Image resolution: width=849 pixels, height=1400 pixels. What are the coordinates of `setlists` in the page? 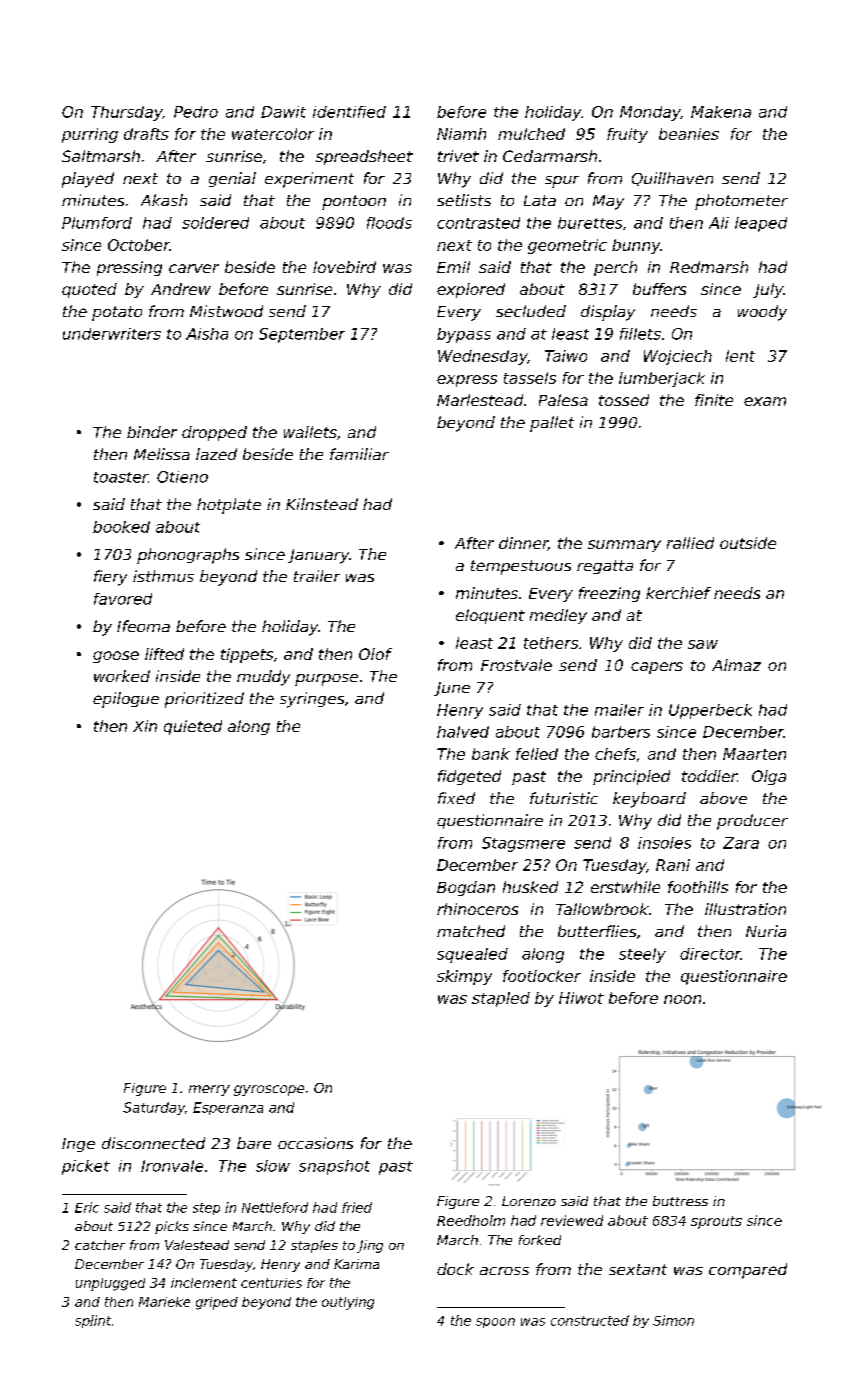 It's located at (464, 200).
